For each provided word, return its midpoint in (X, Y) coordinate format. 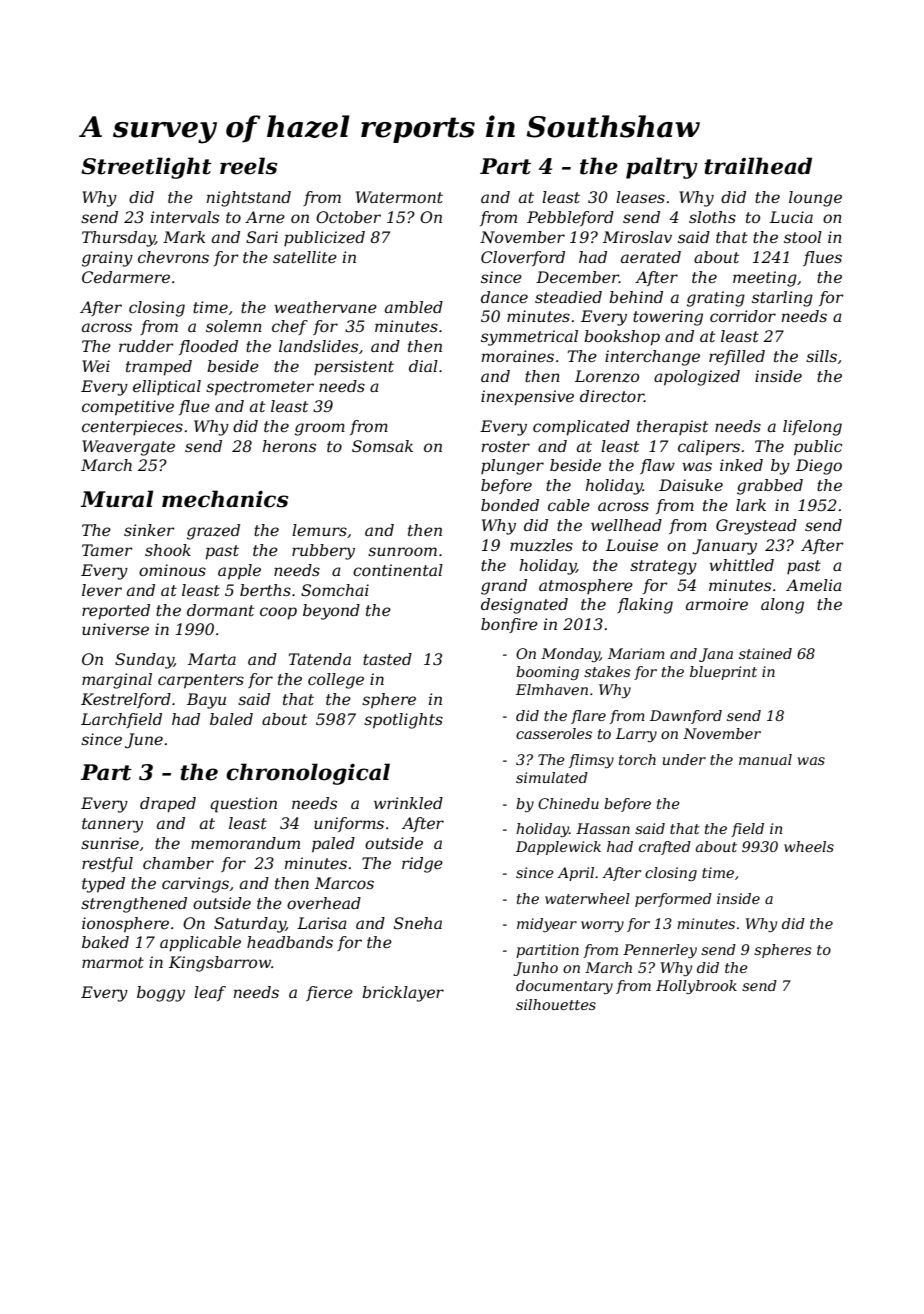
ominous (172, 570)
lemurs (319, 530)
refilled (737, 357)
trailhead (758, 166)
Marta (212, 659)
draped (168, 805)
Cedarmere (126, 277)
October (348, 217)
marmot (113, 962)
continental (398, 570)
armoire (717, 604)
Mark (184, 237)
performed (673, 900)
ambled (414, 307)
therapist (672, 427)
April (575, 874)
